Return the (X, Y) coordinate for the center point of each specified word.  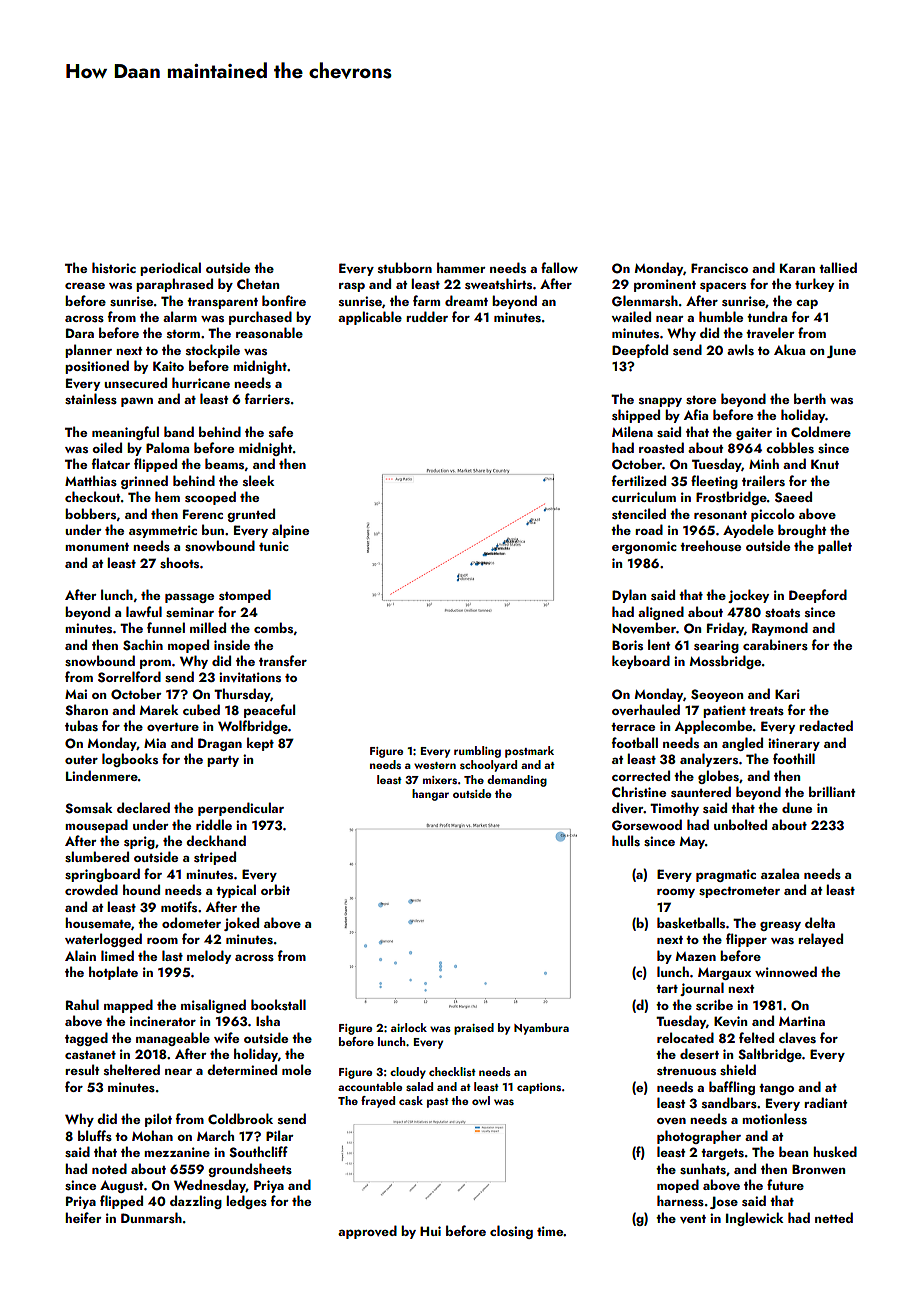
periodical (170, 269)
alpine (290, 531)
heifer (83, 1217)
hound (141, 889)
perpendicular (241, 809)
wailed (631, 316)
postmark (529, 752)
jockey (748, 596)
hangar (430, 795)
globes (718, 777)
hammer (461, 267)
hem (167, 496)
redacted (826, 725)
